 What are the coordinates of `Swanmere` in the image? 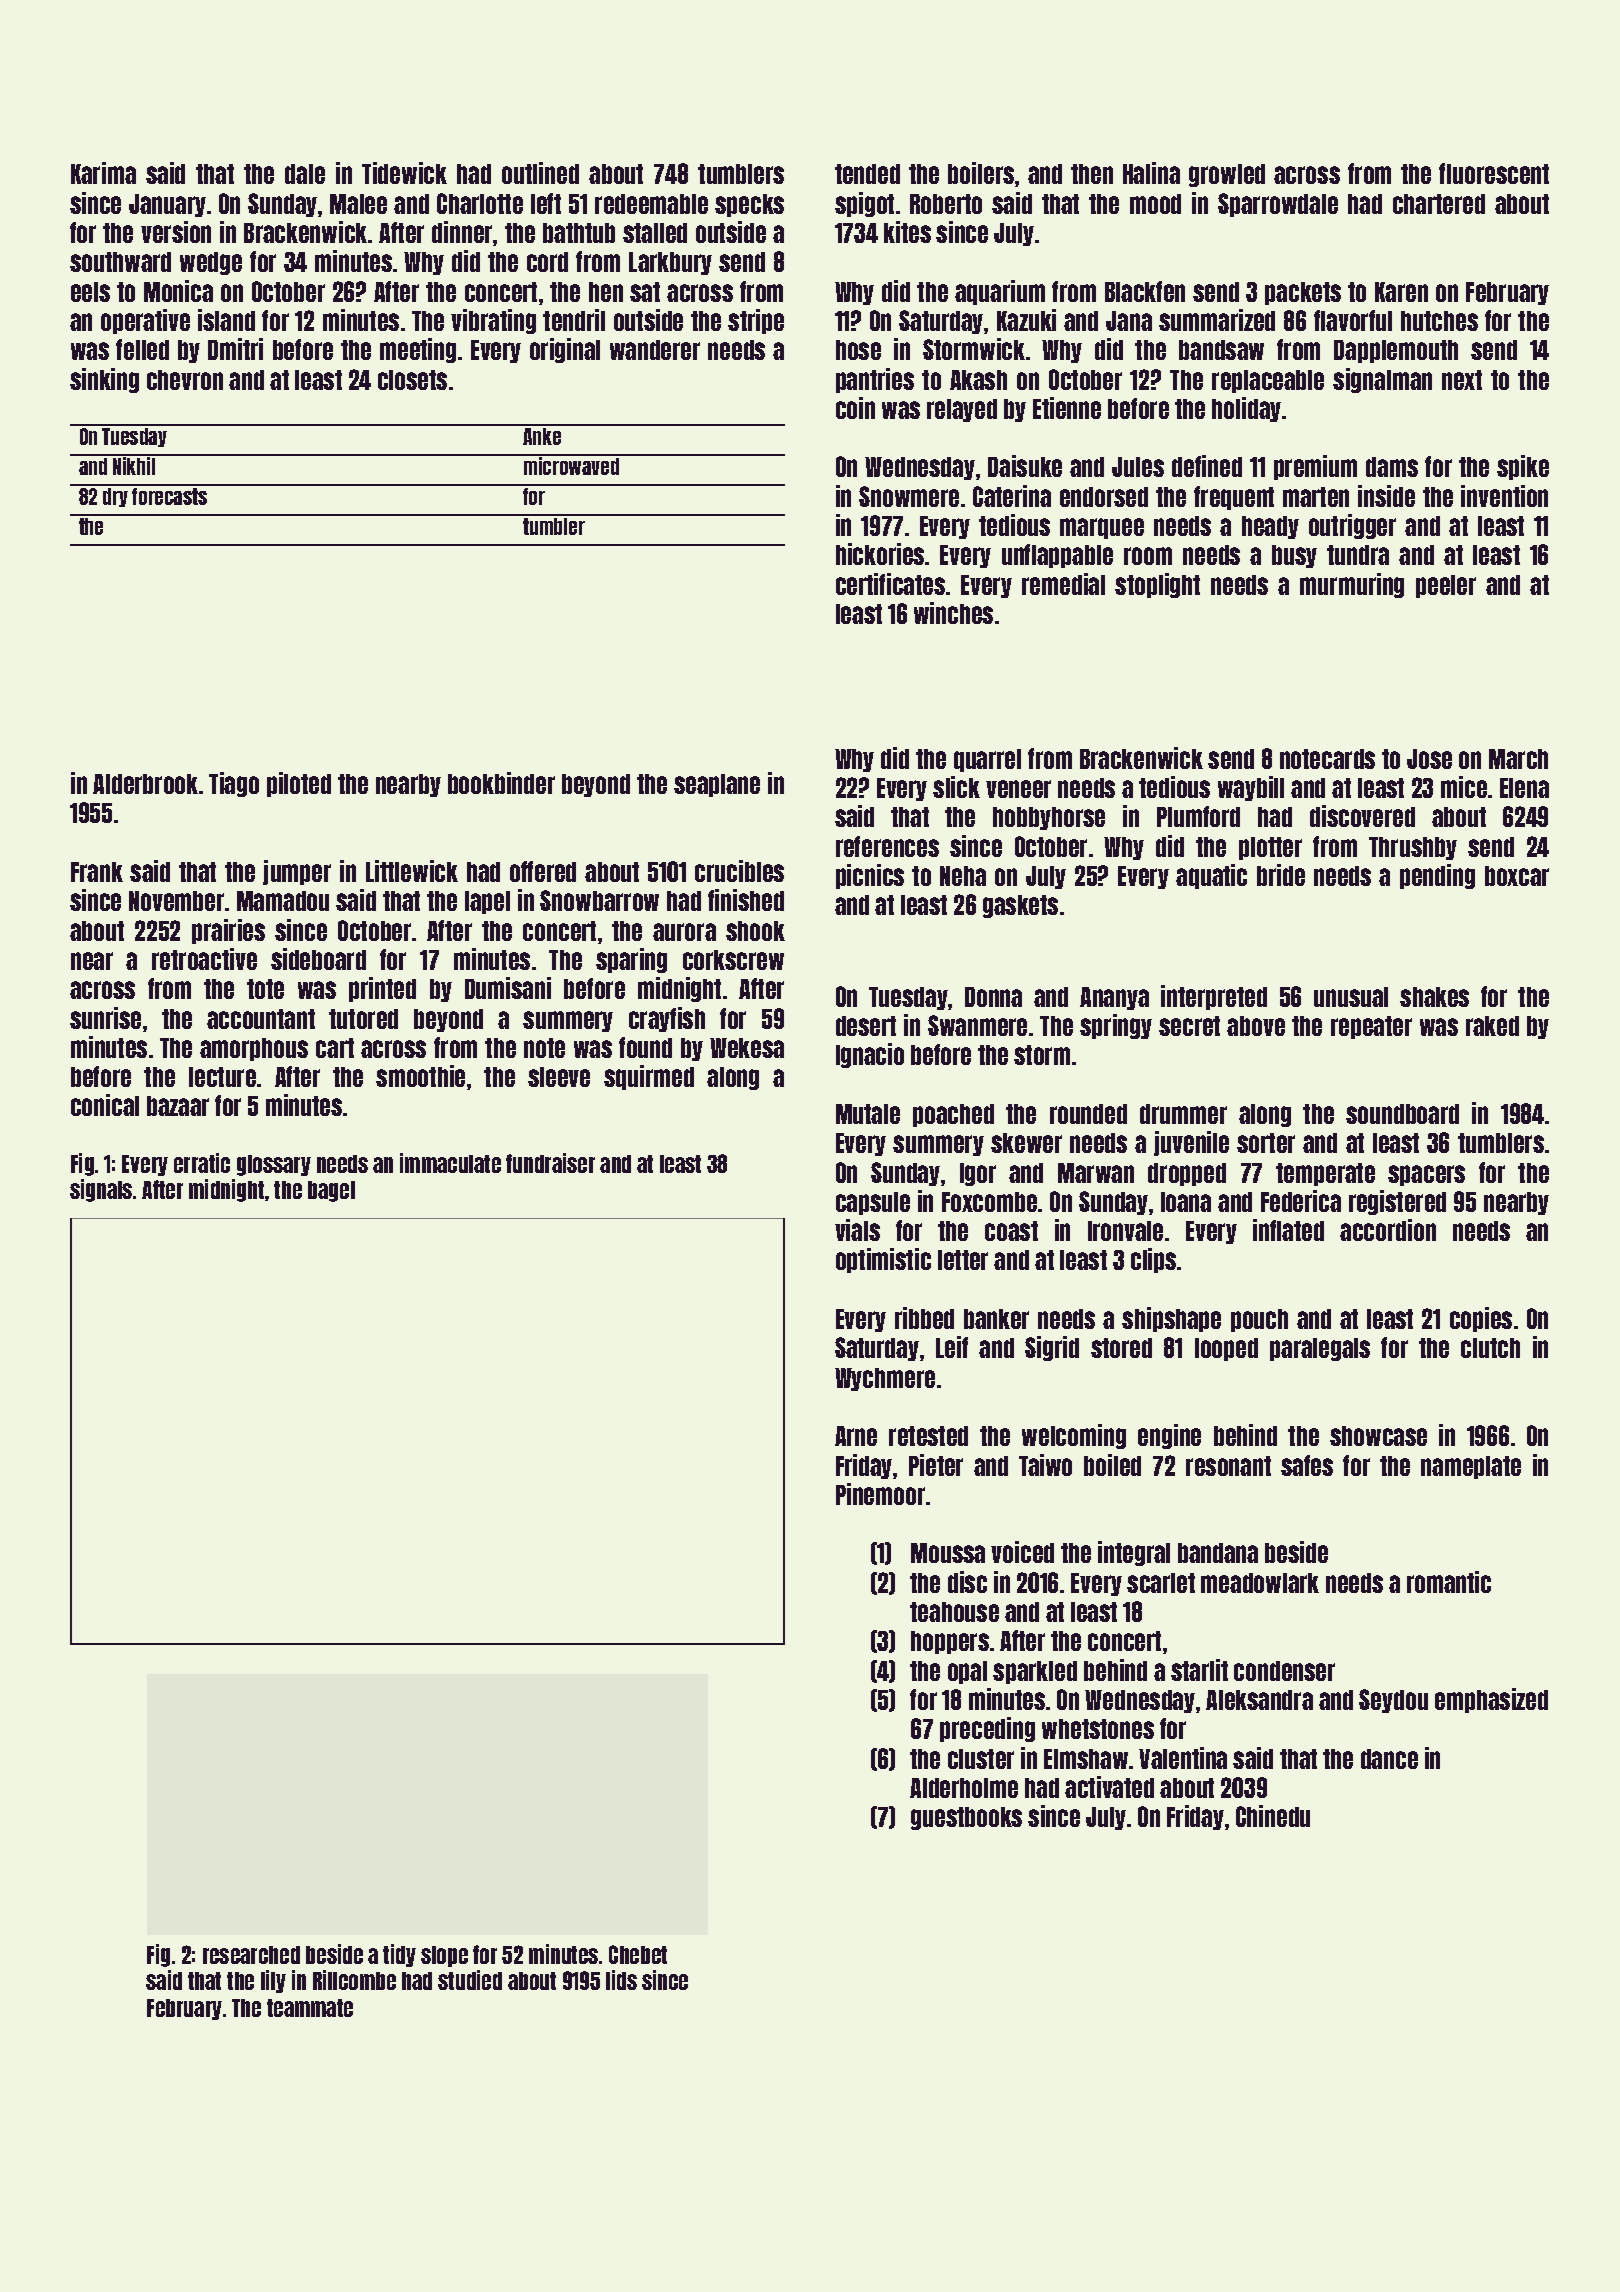 It's located at (977, 1025).
